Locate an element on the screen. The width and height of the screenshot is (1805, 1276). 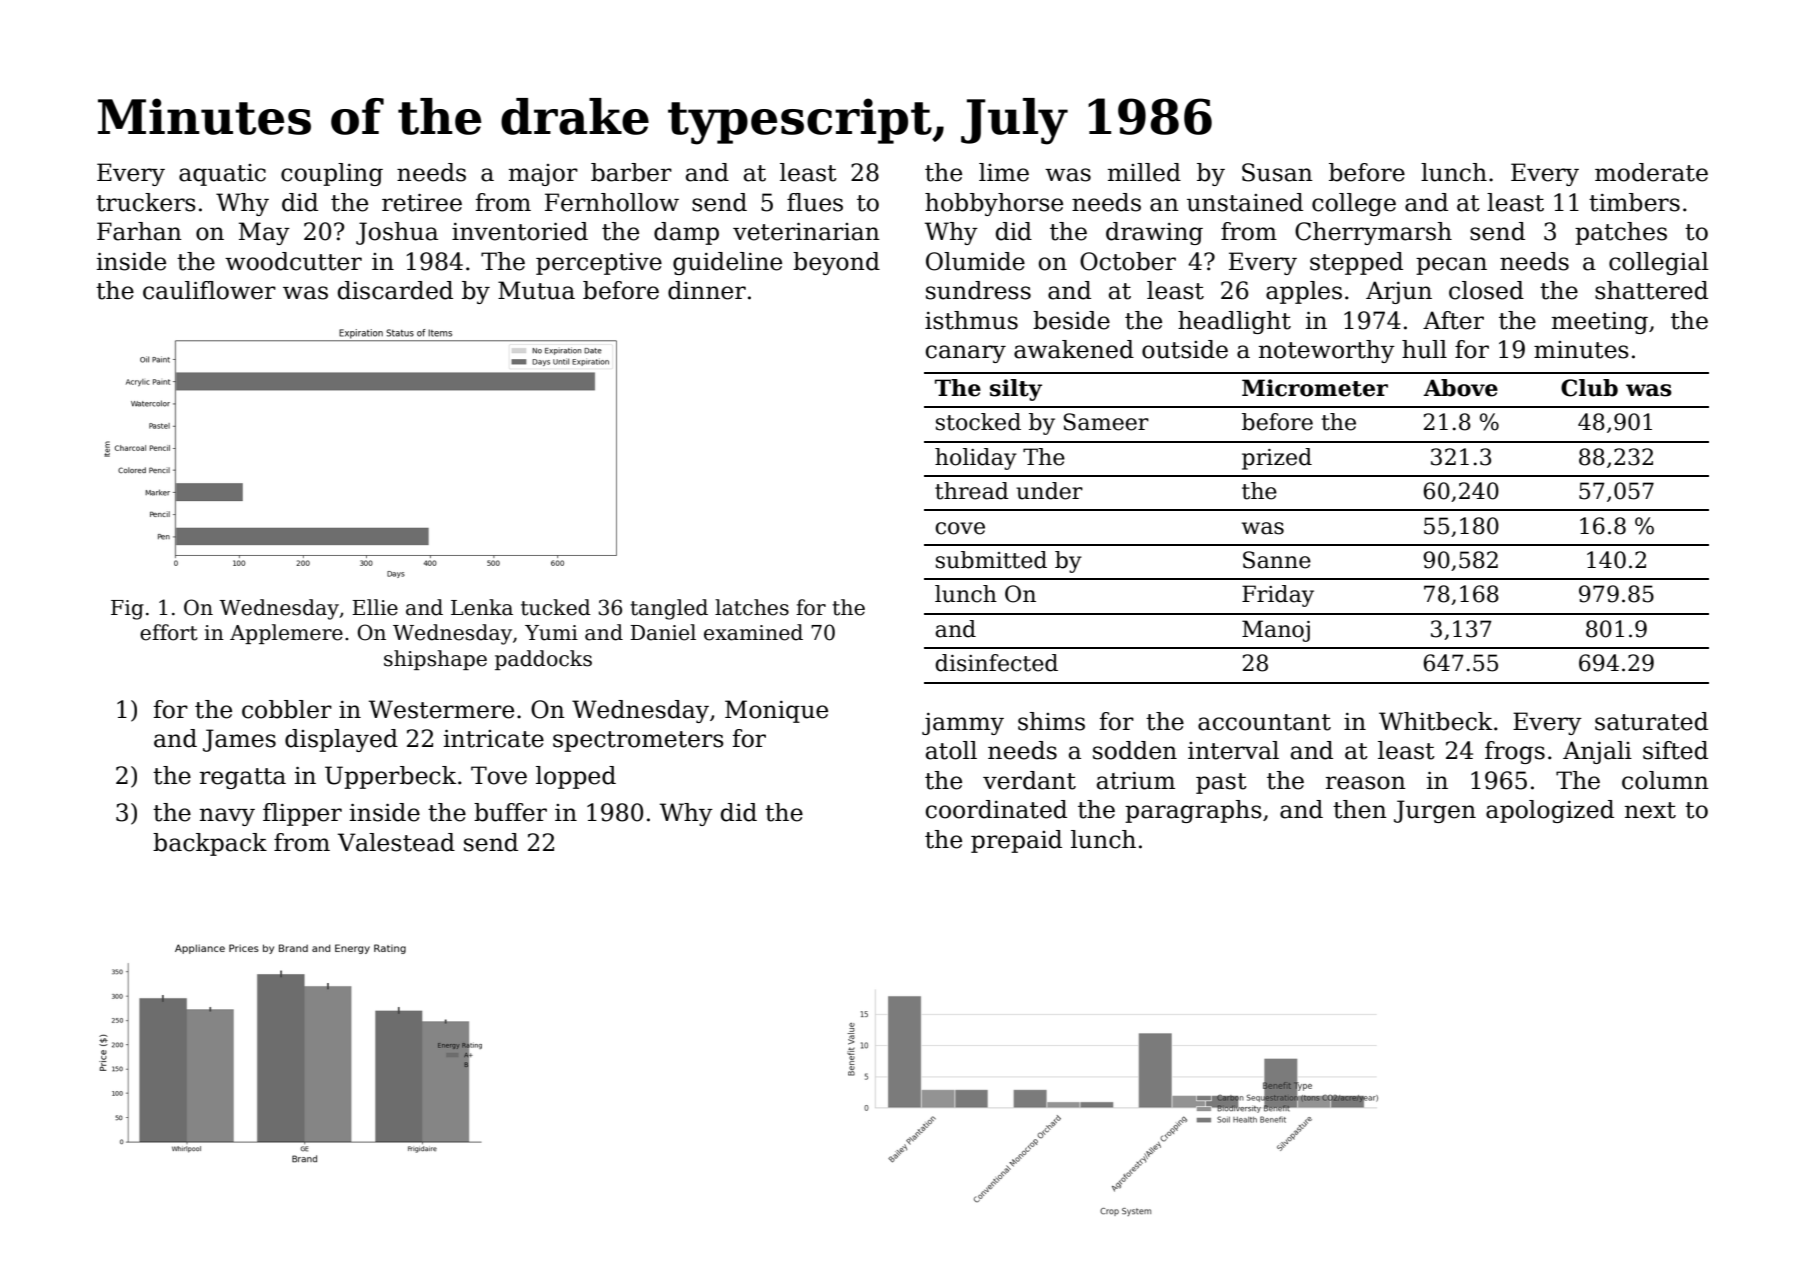
Ellie is located at coordinates (375, 607).
